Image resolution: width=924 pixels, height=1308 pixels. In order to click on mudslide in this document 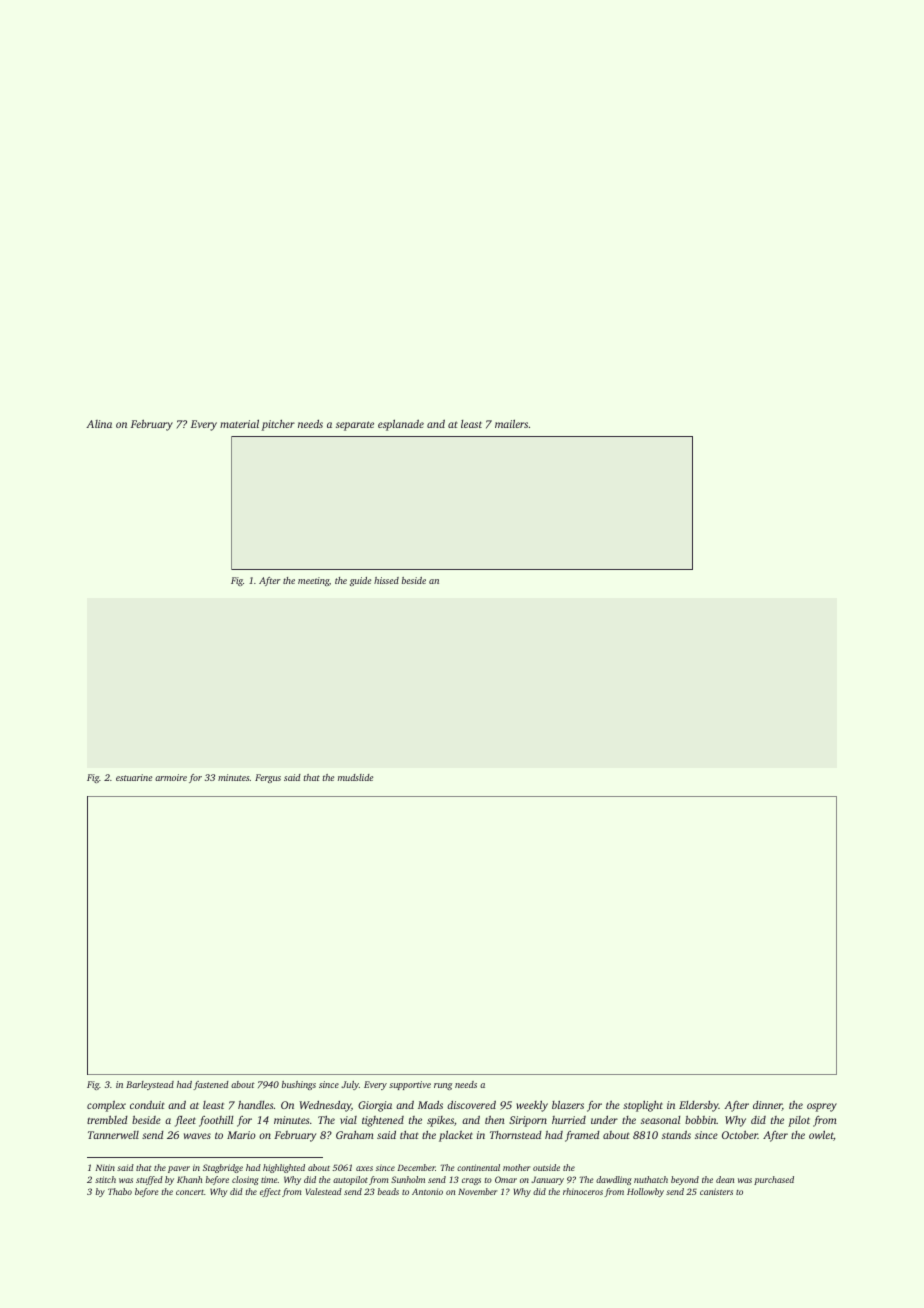, I will do `click(355, 777)`.
